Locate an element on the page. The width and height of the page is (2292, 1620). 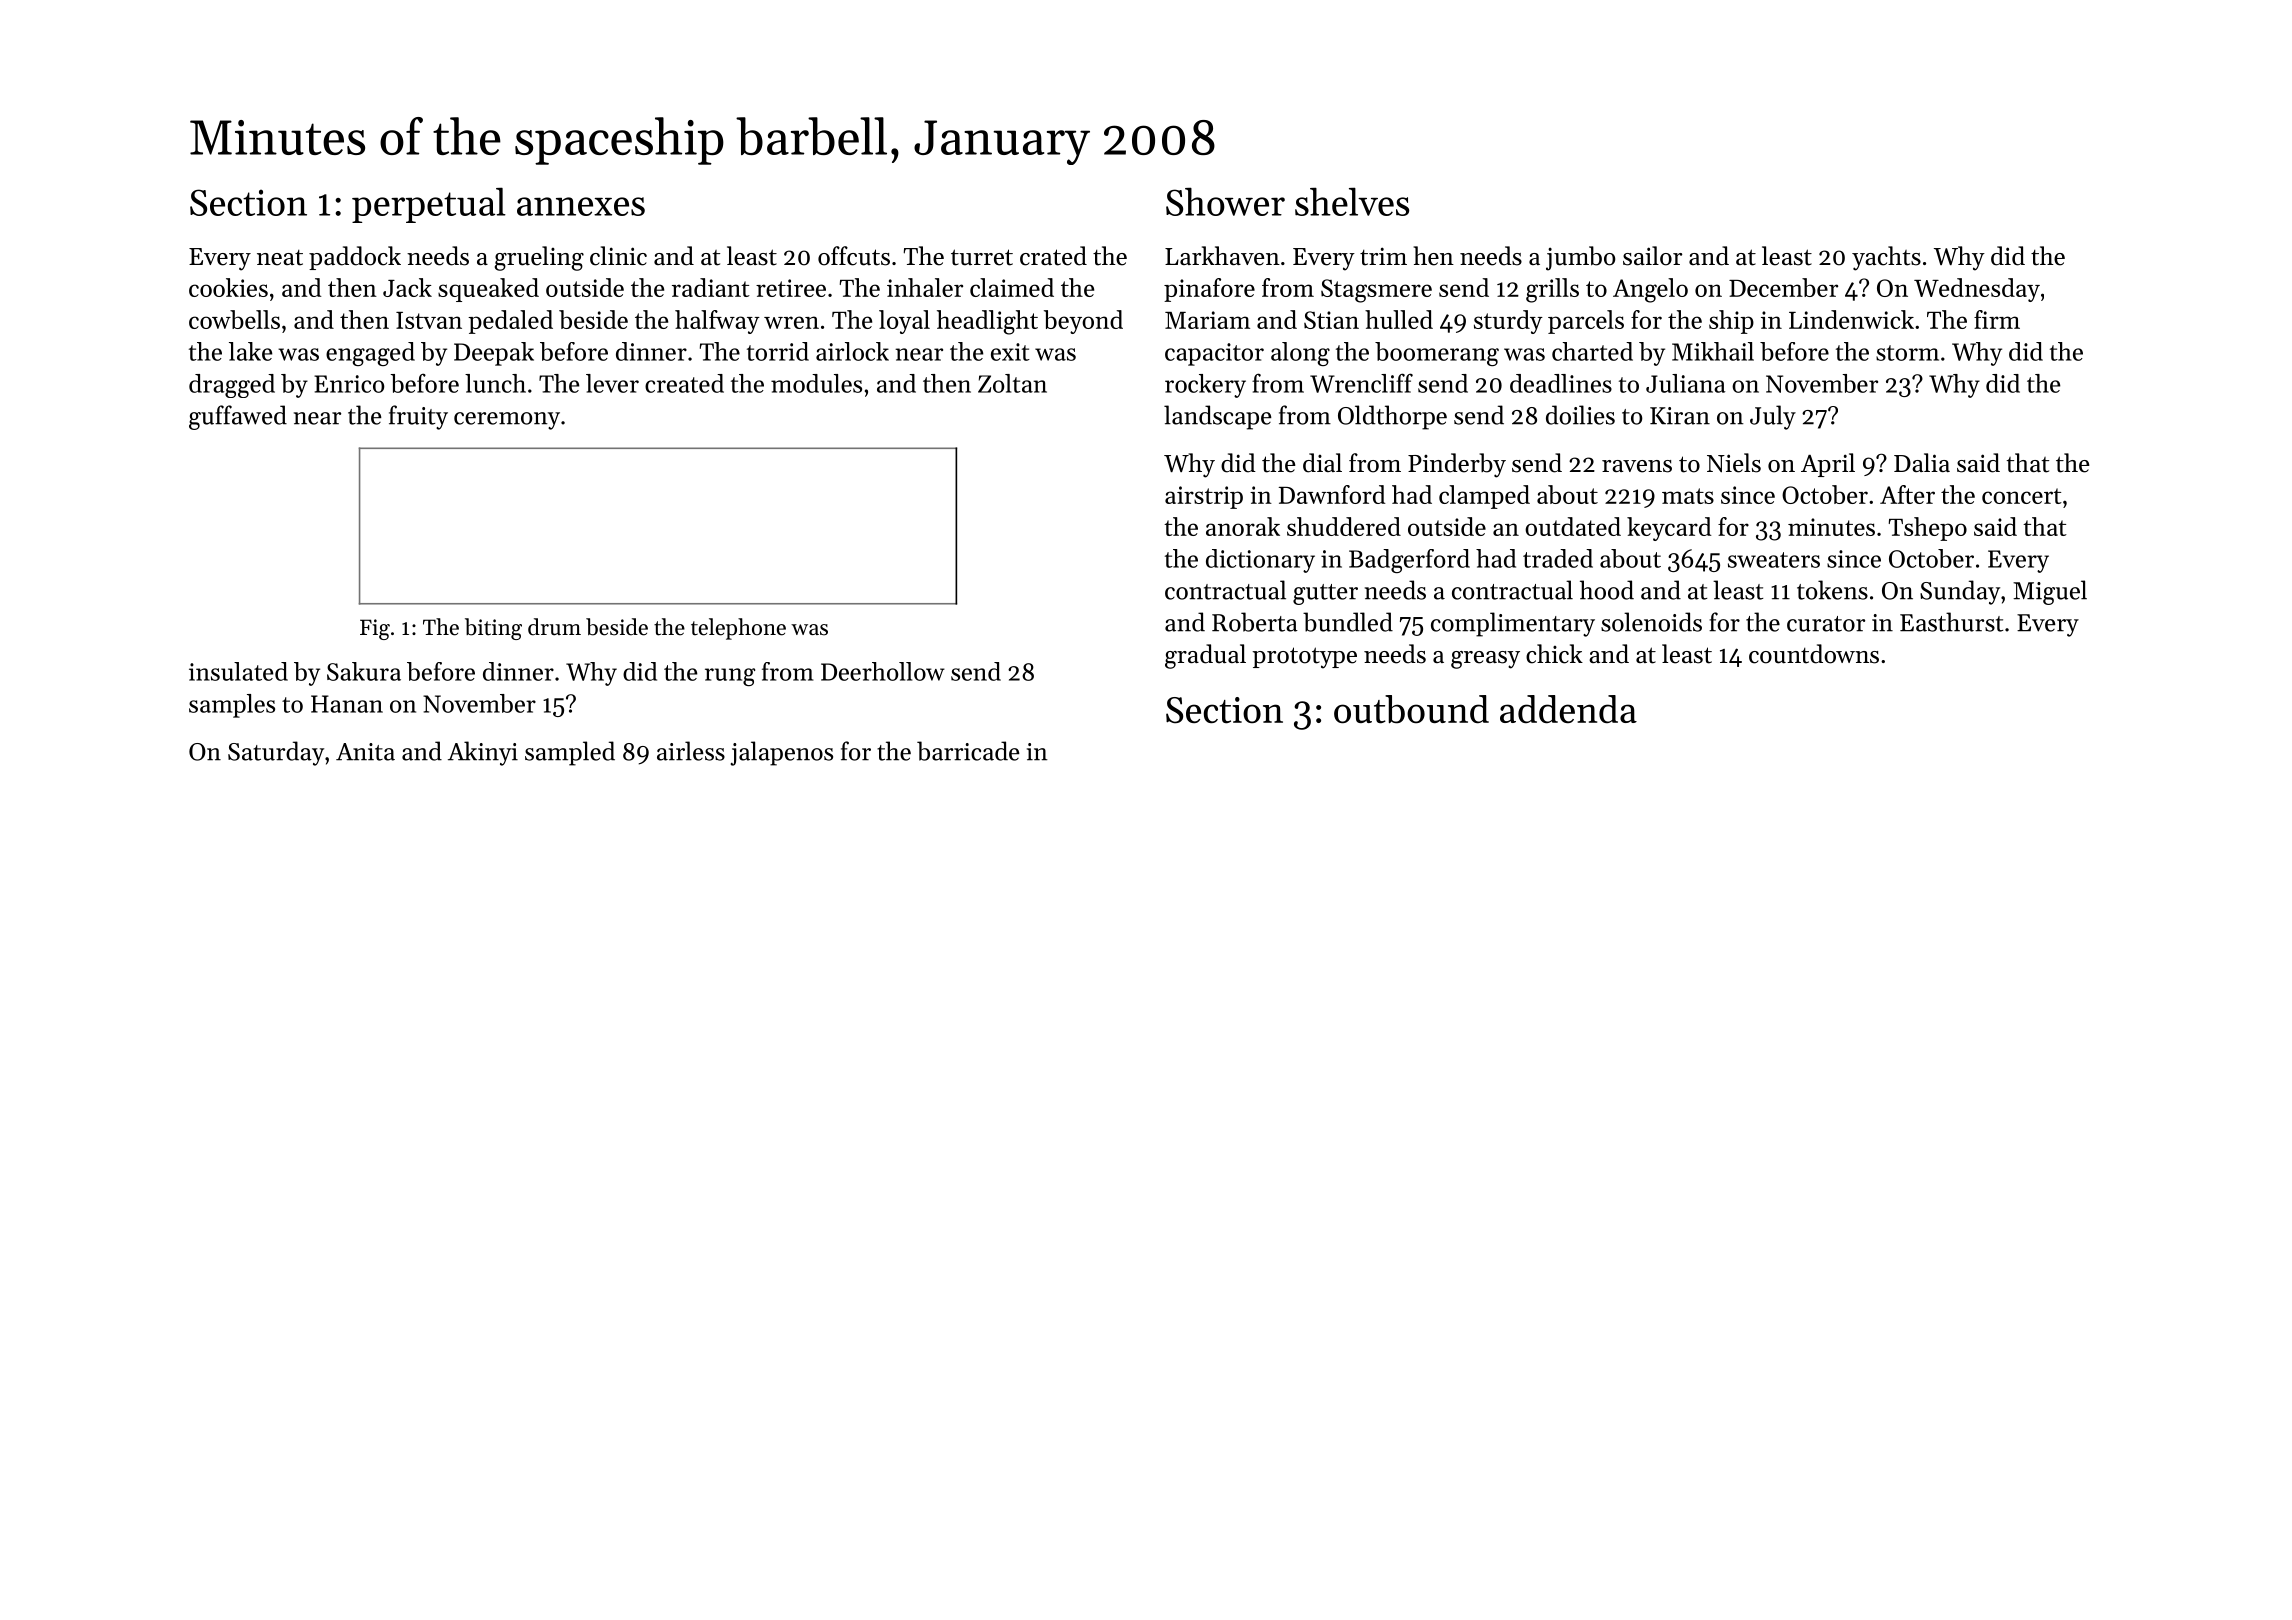
Anita is located at coordinates (365, 752).
